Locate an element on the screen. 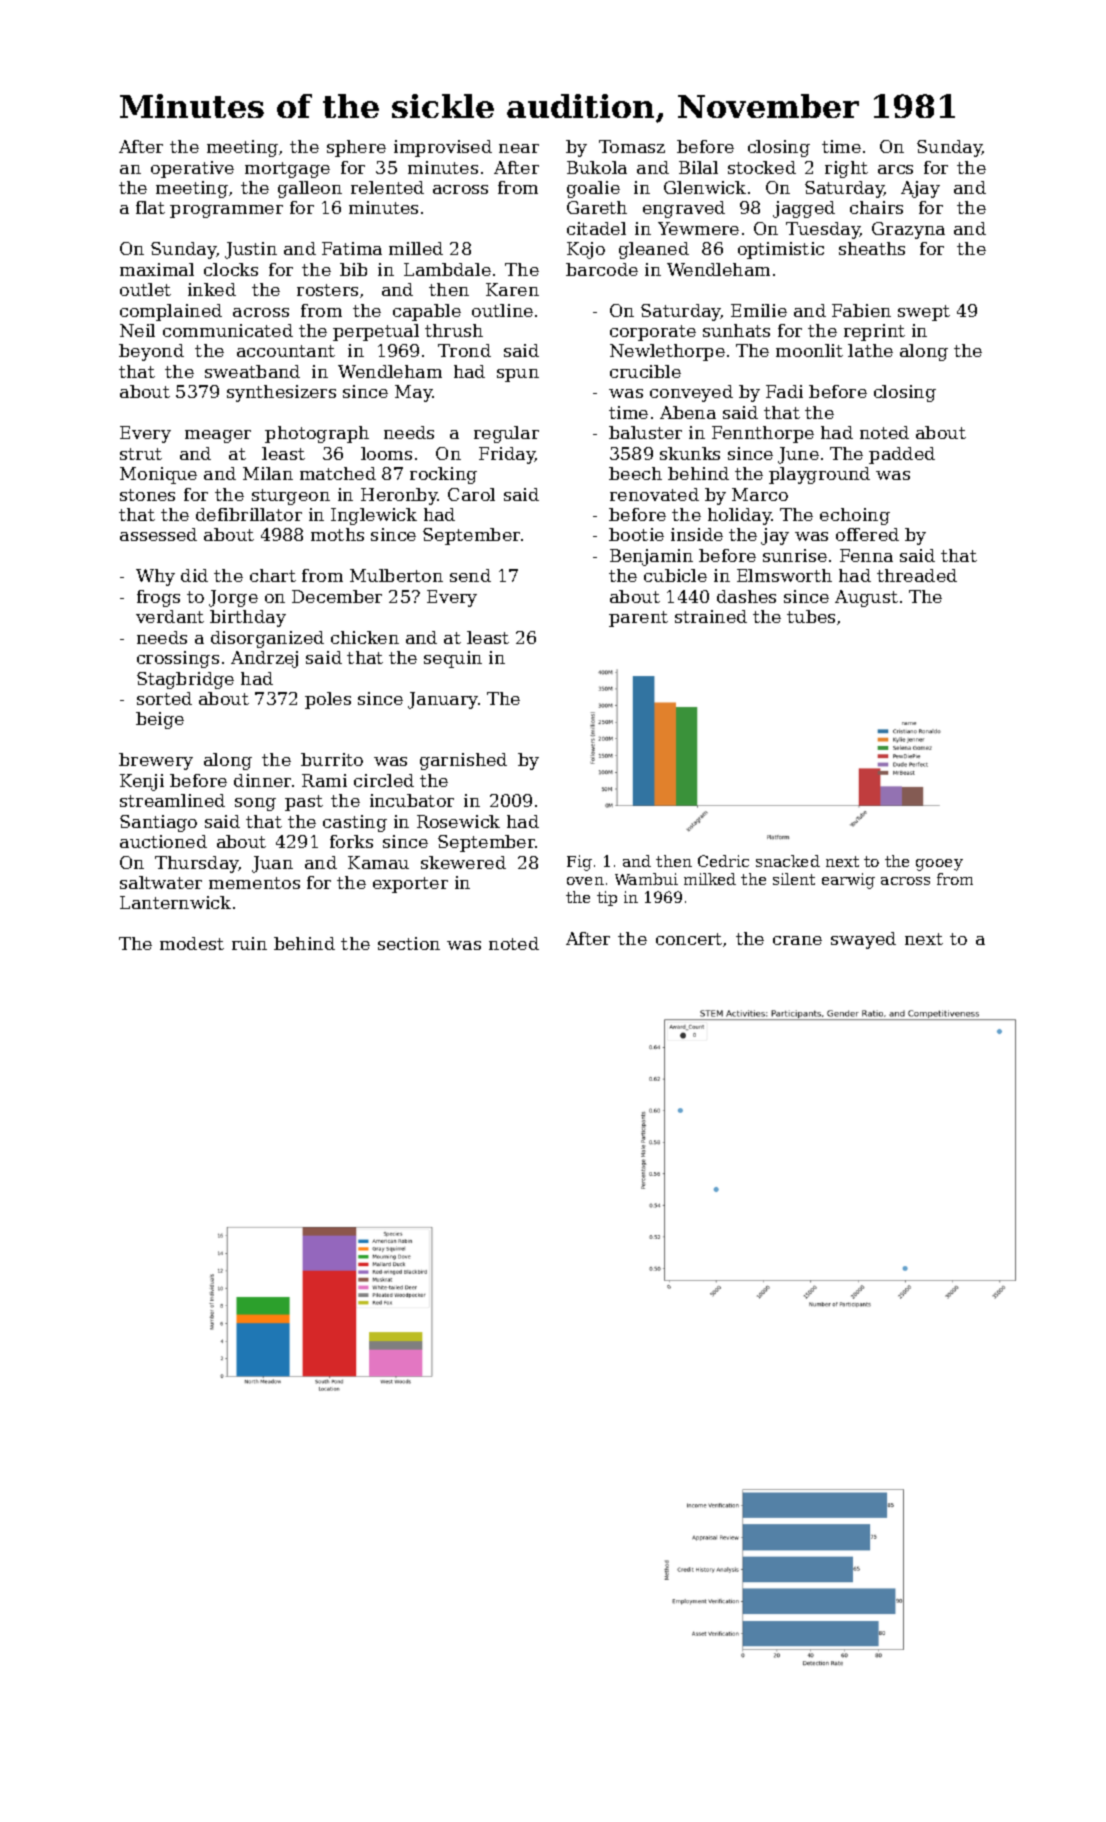 Image resolution: width=1106 pixels, height=1822 pixels. garnished is located at coordinates (463, 761).
